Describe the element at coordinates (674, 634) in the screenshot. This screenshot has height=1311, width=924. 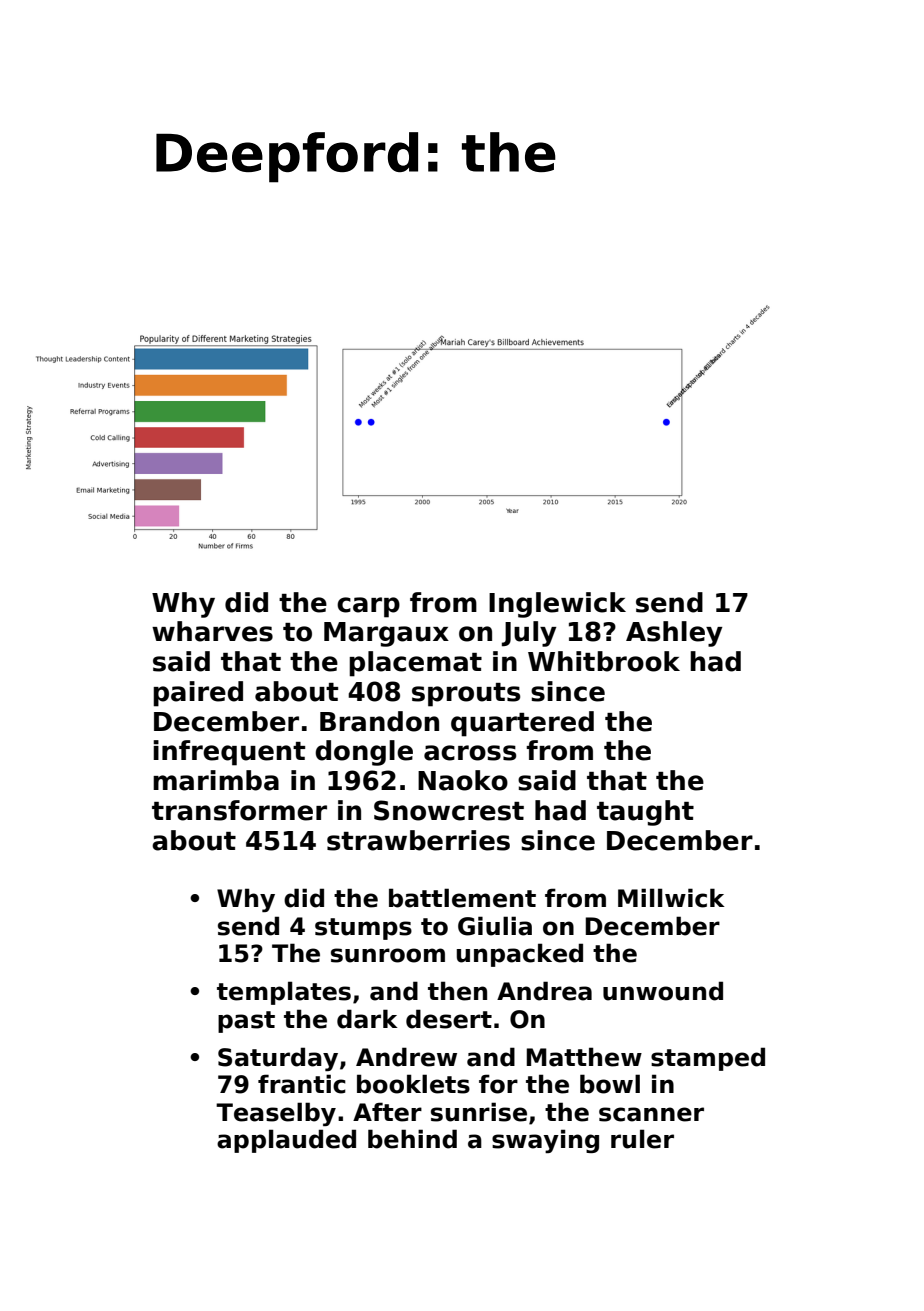
I see `Ashley` at that location.
